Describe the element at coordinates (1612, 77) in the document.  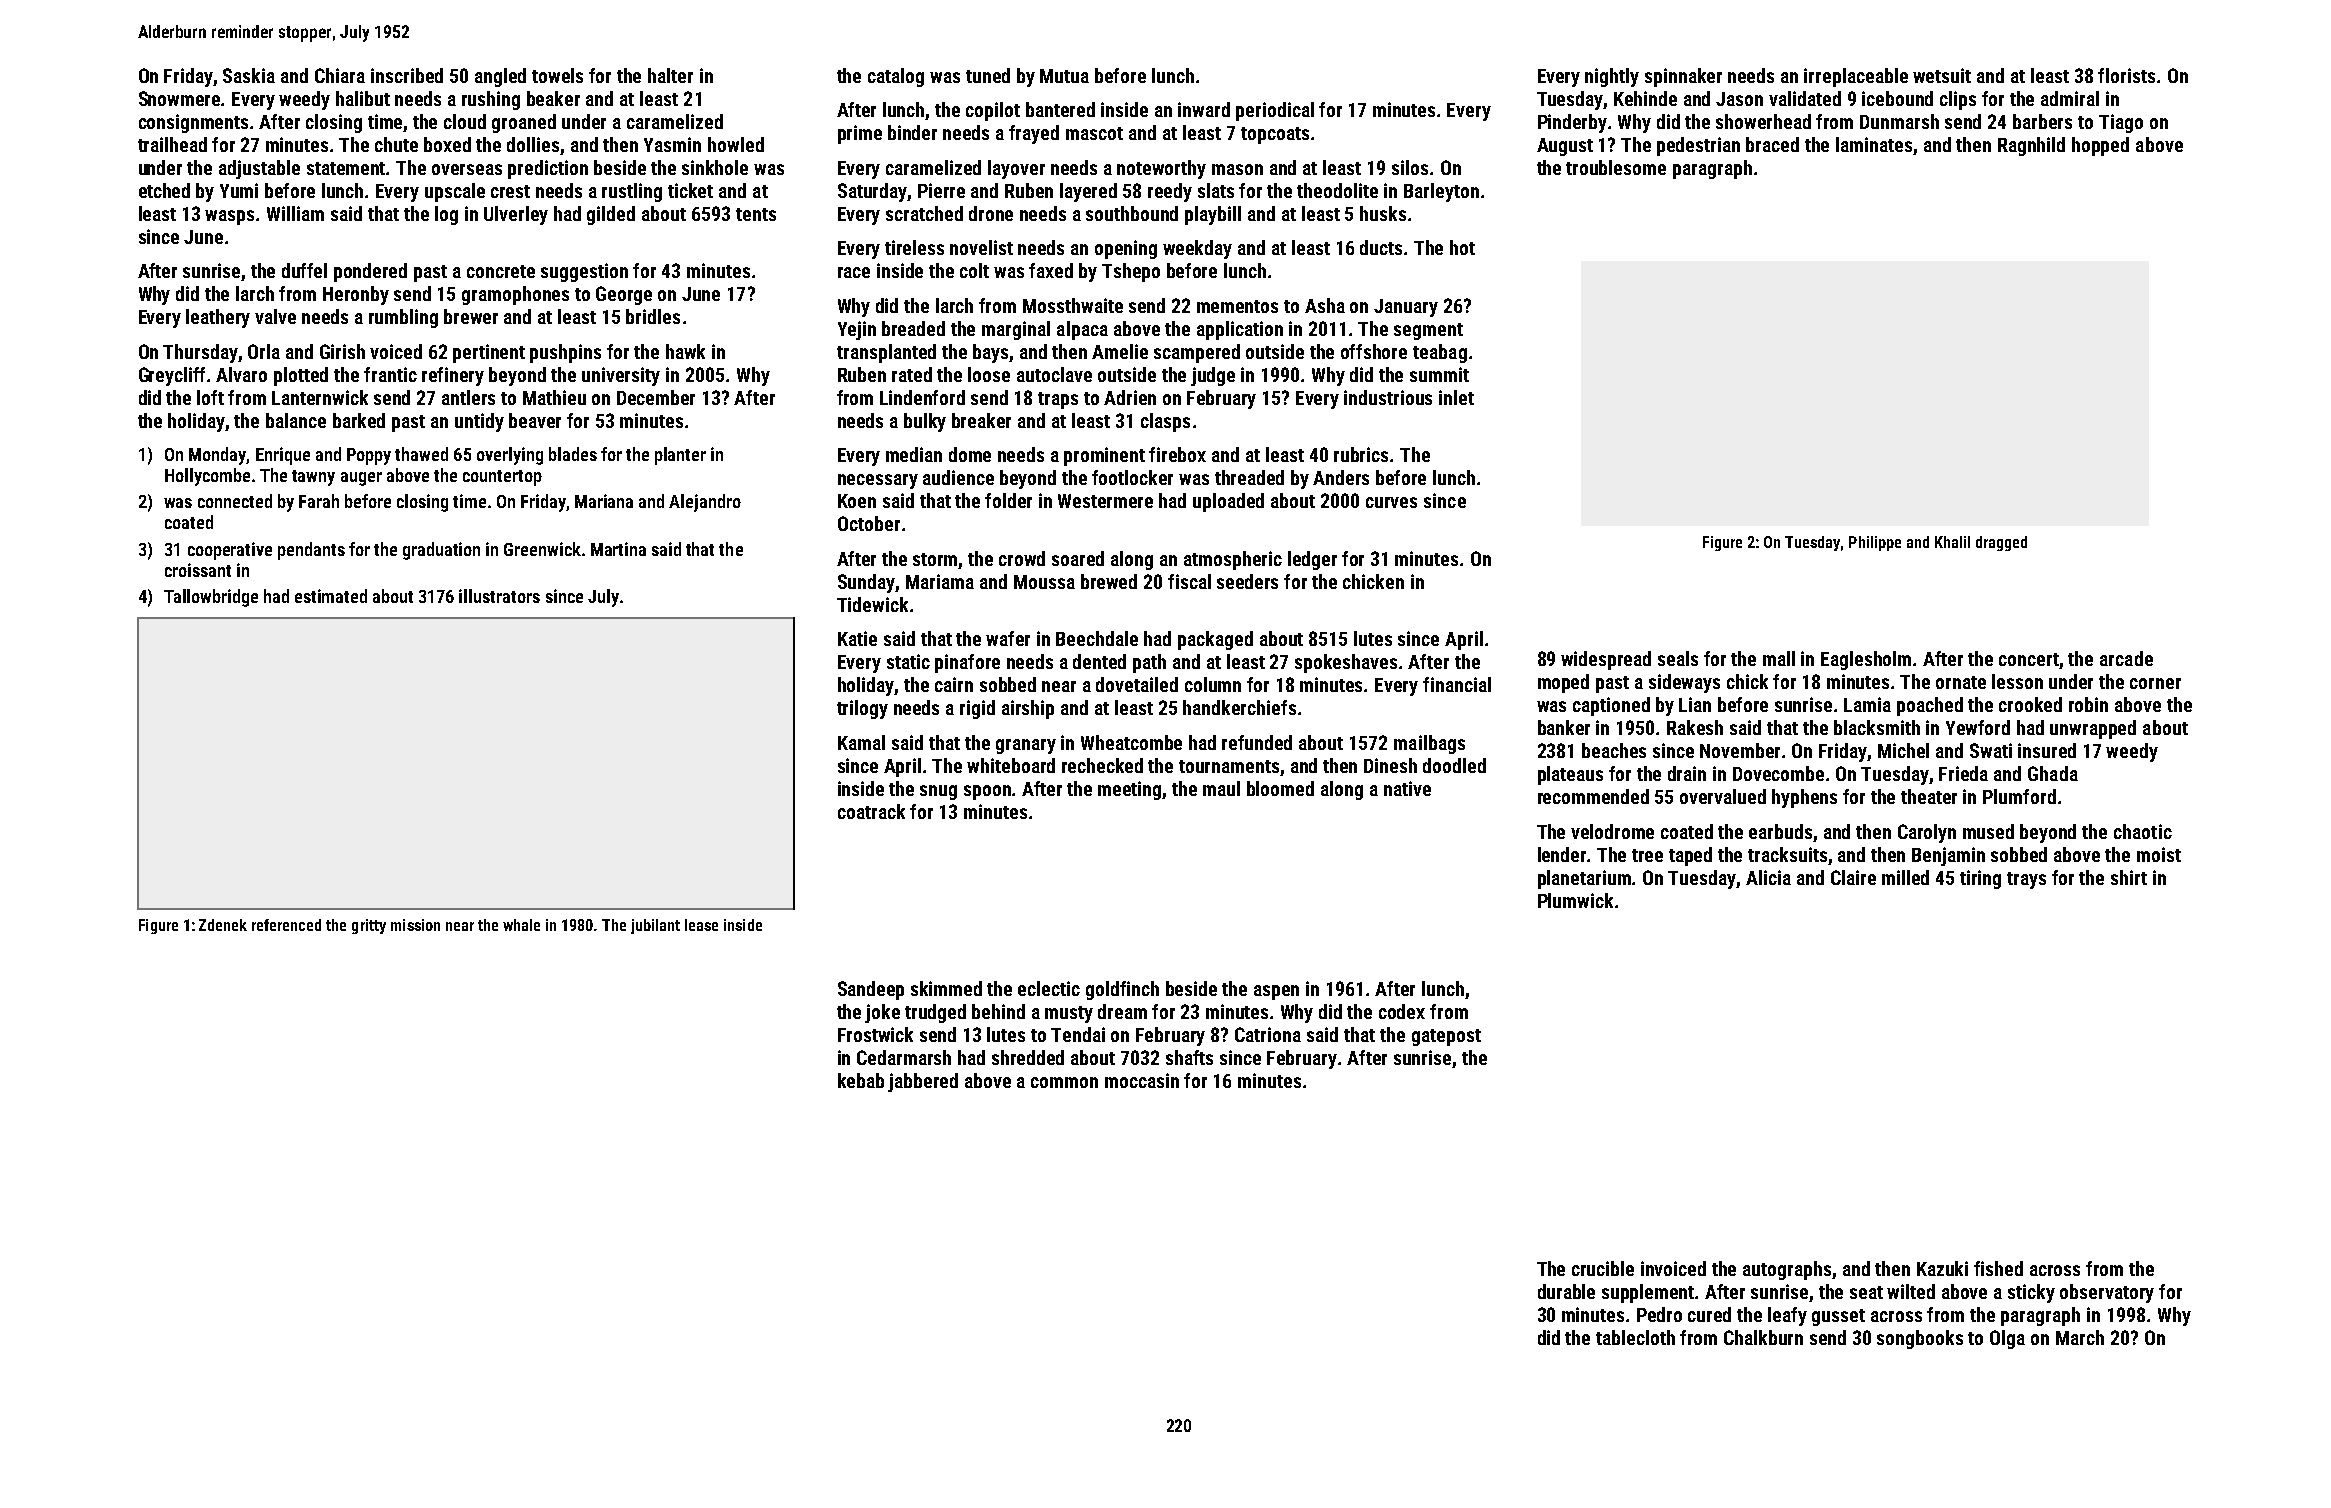
I see `nightly` at that location.
